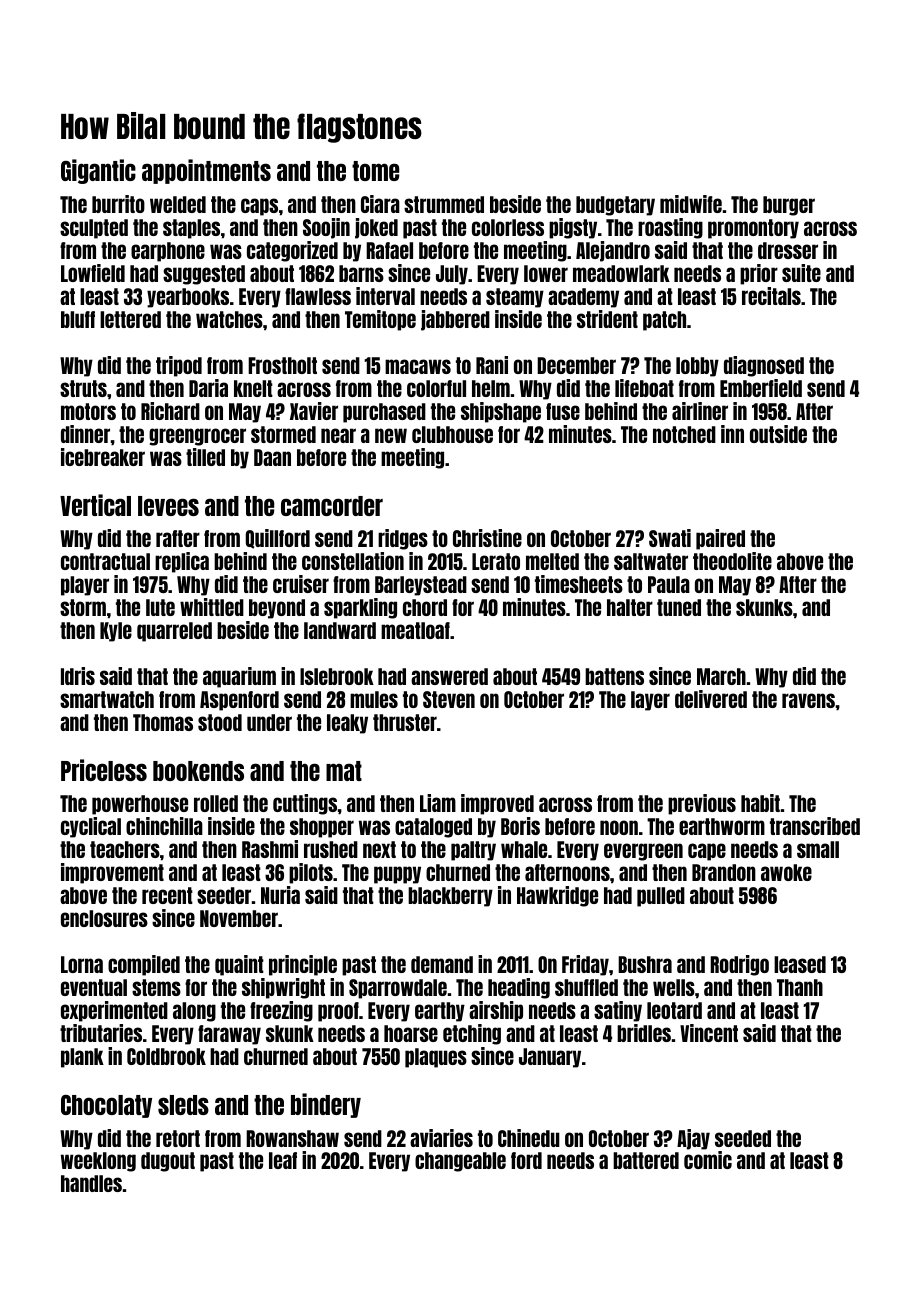 This screenshot has height=1314, width=924. What do you see at coordinates (98, 171) in the screenshot?
I see `Gigantic` at bounding box center [98, 171].
